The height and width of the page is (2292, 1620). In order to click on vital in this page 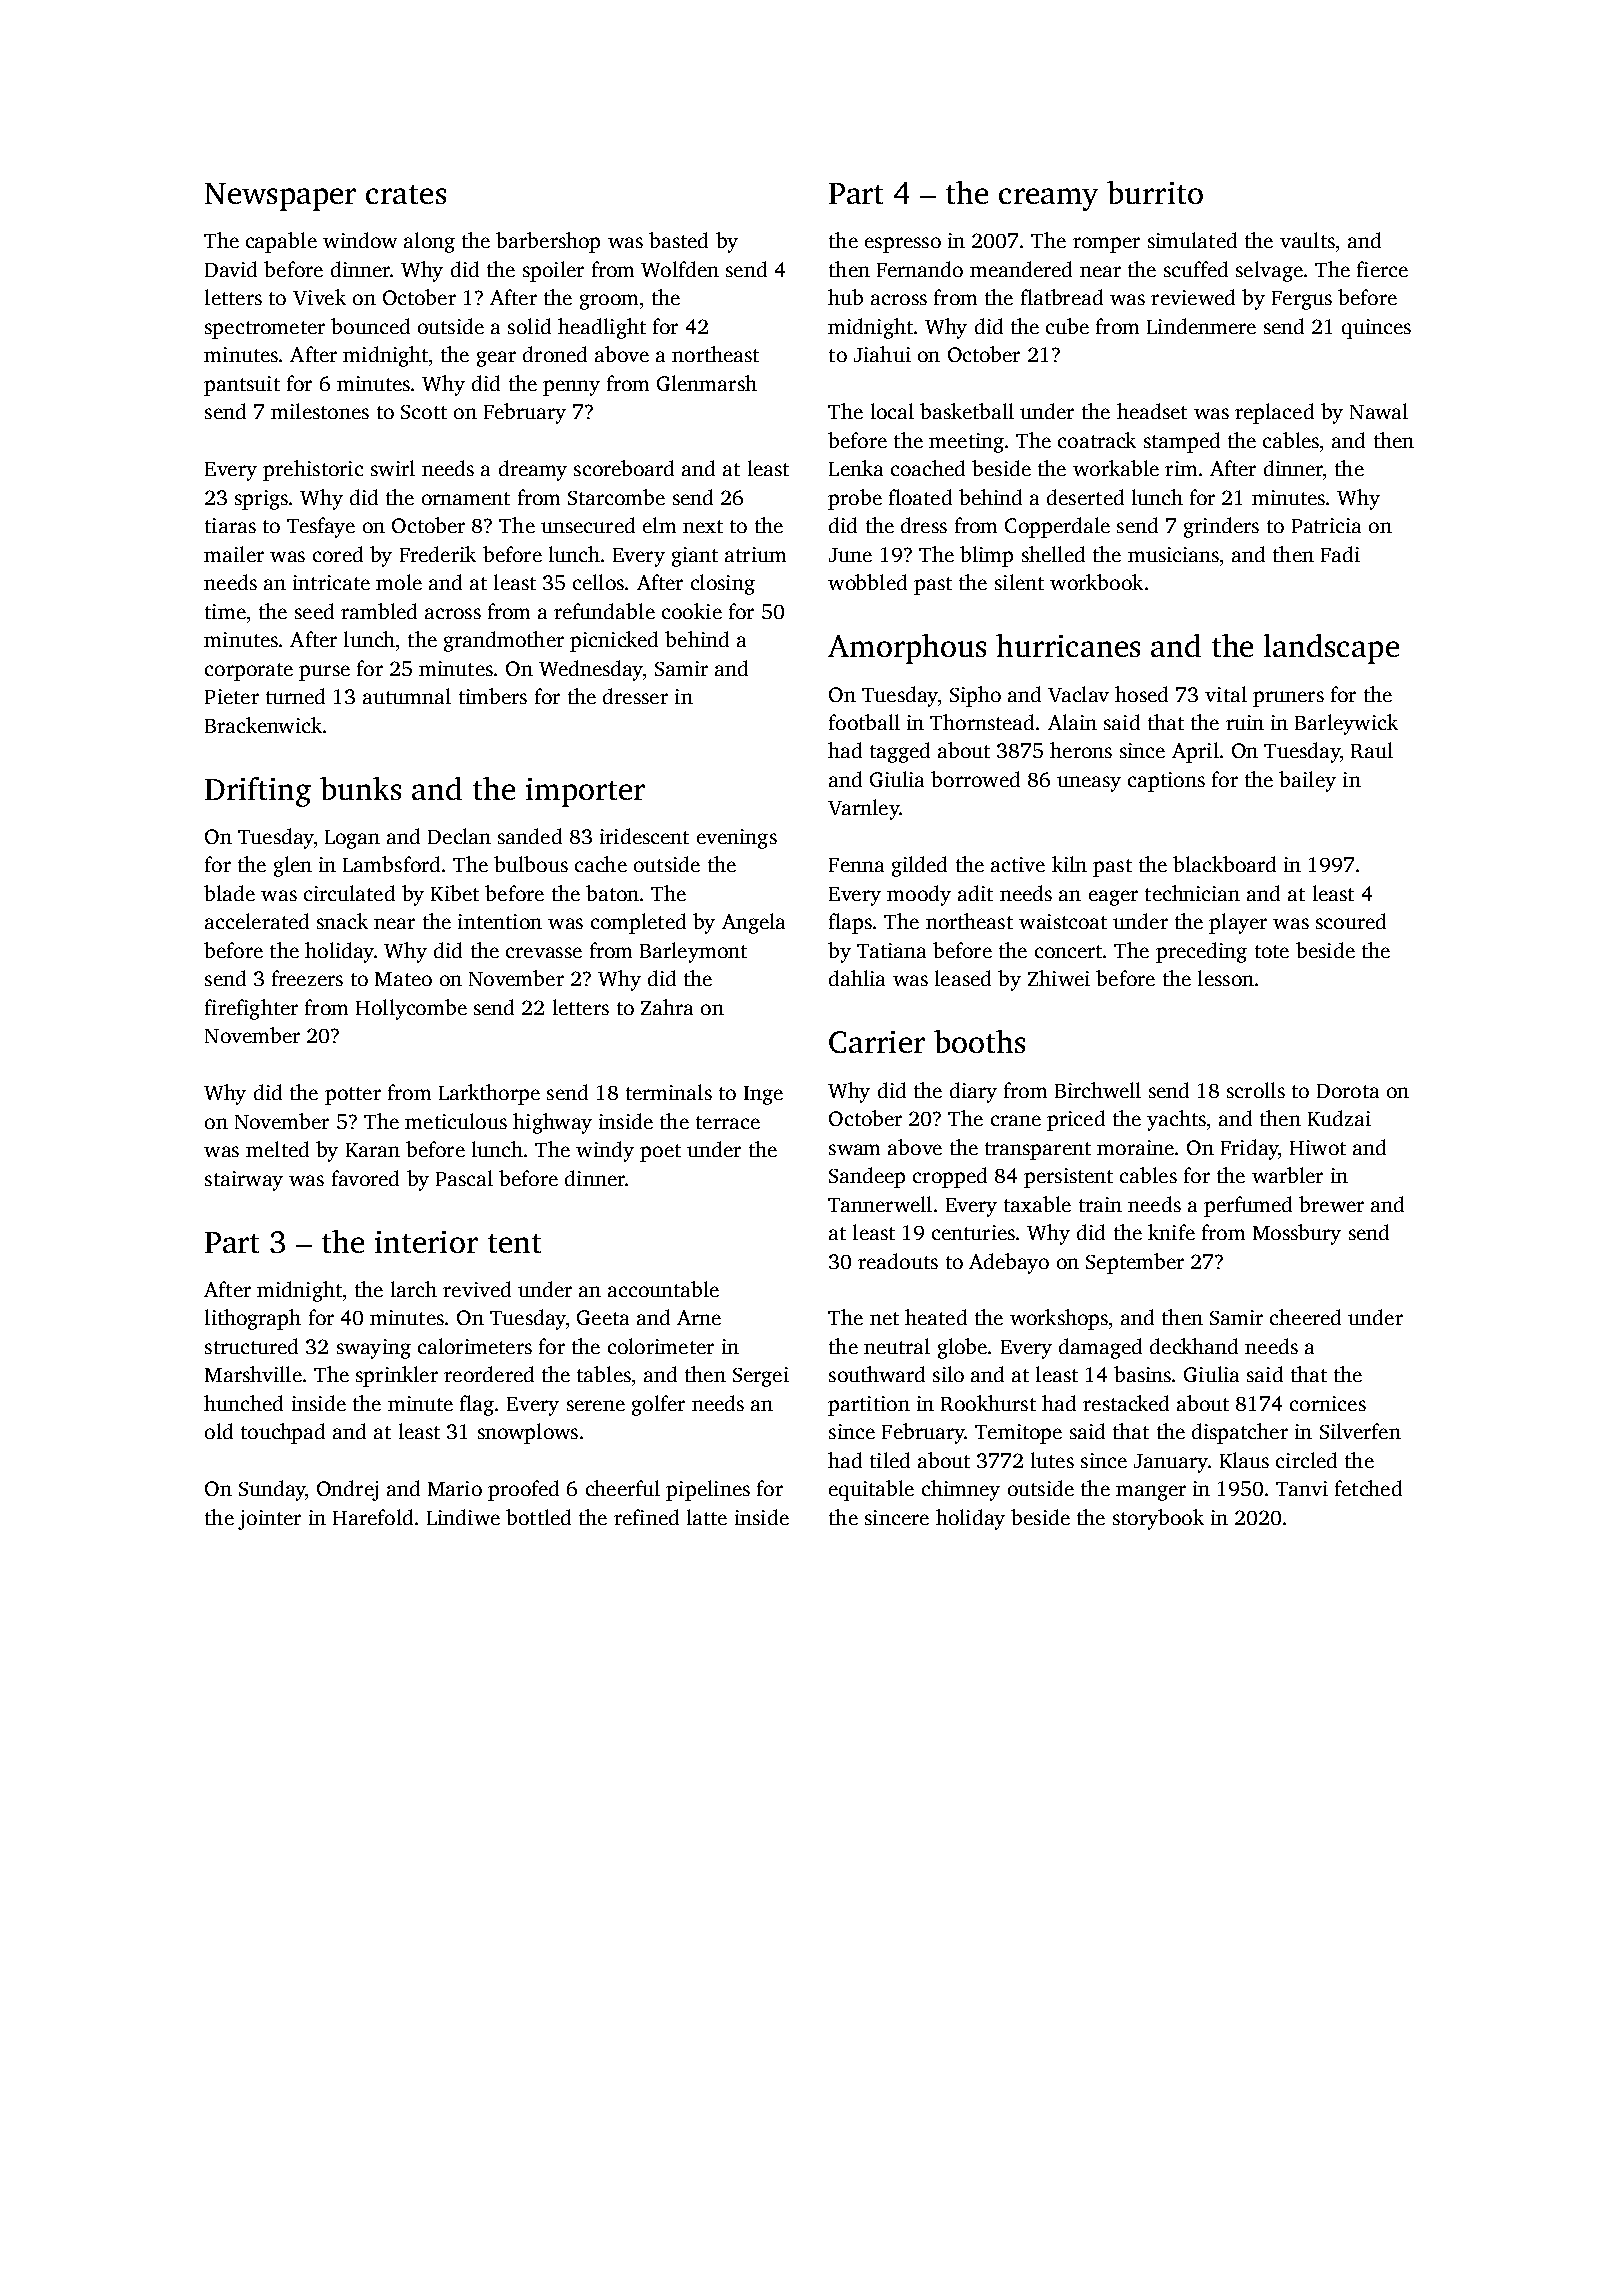, I will do `click(1226, 694)`.
